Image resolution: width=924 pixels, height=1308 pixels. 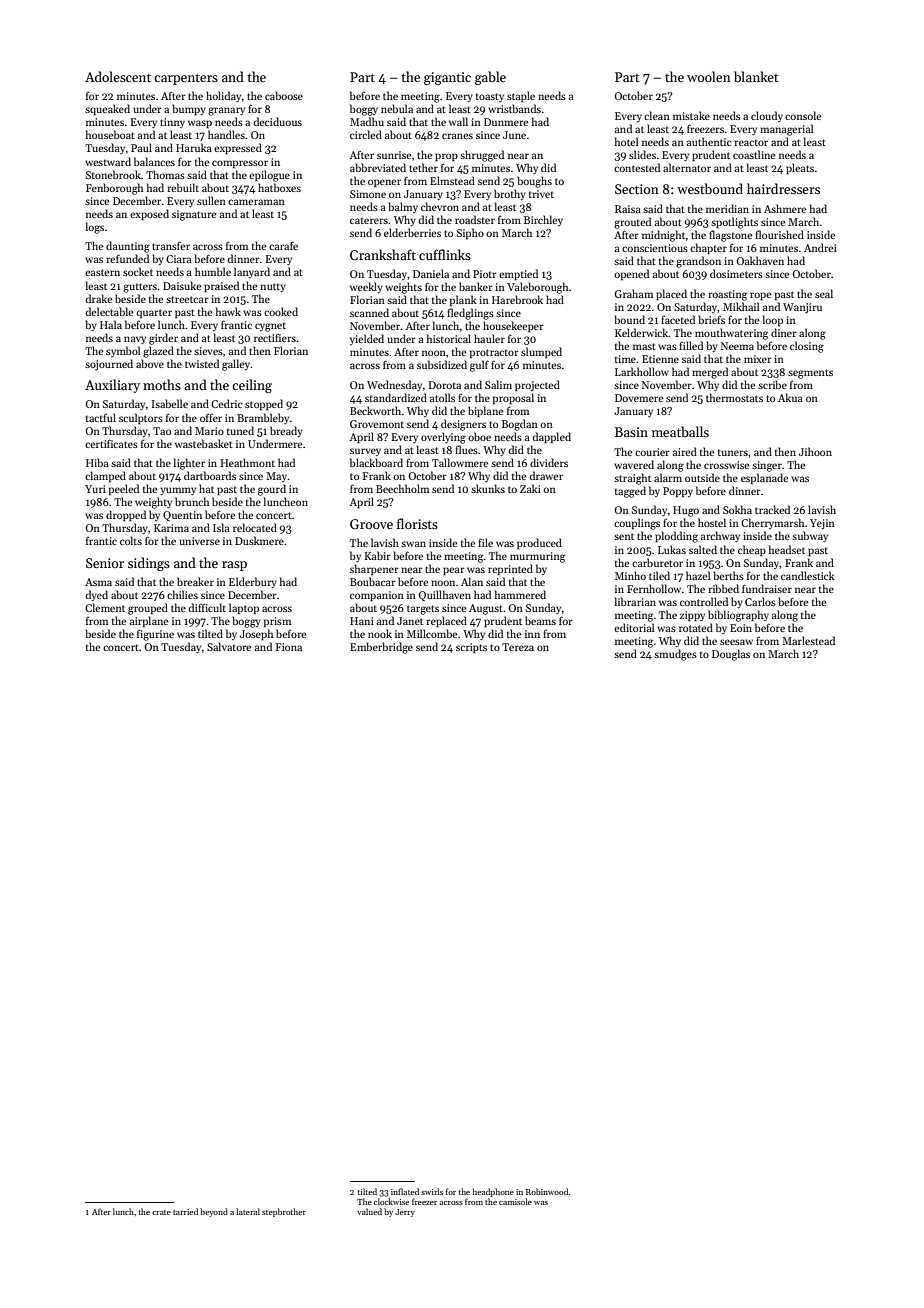 What do you see at coordinates (183, 187) in the screenshot?
I see `rebuilt` at bounding box center [183, 187].
